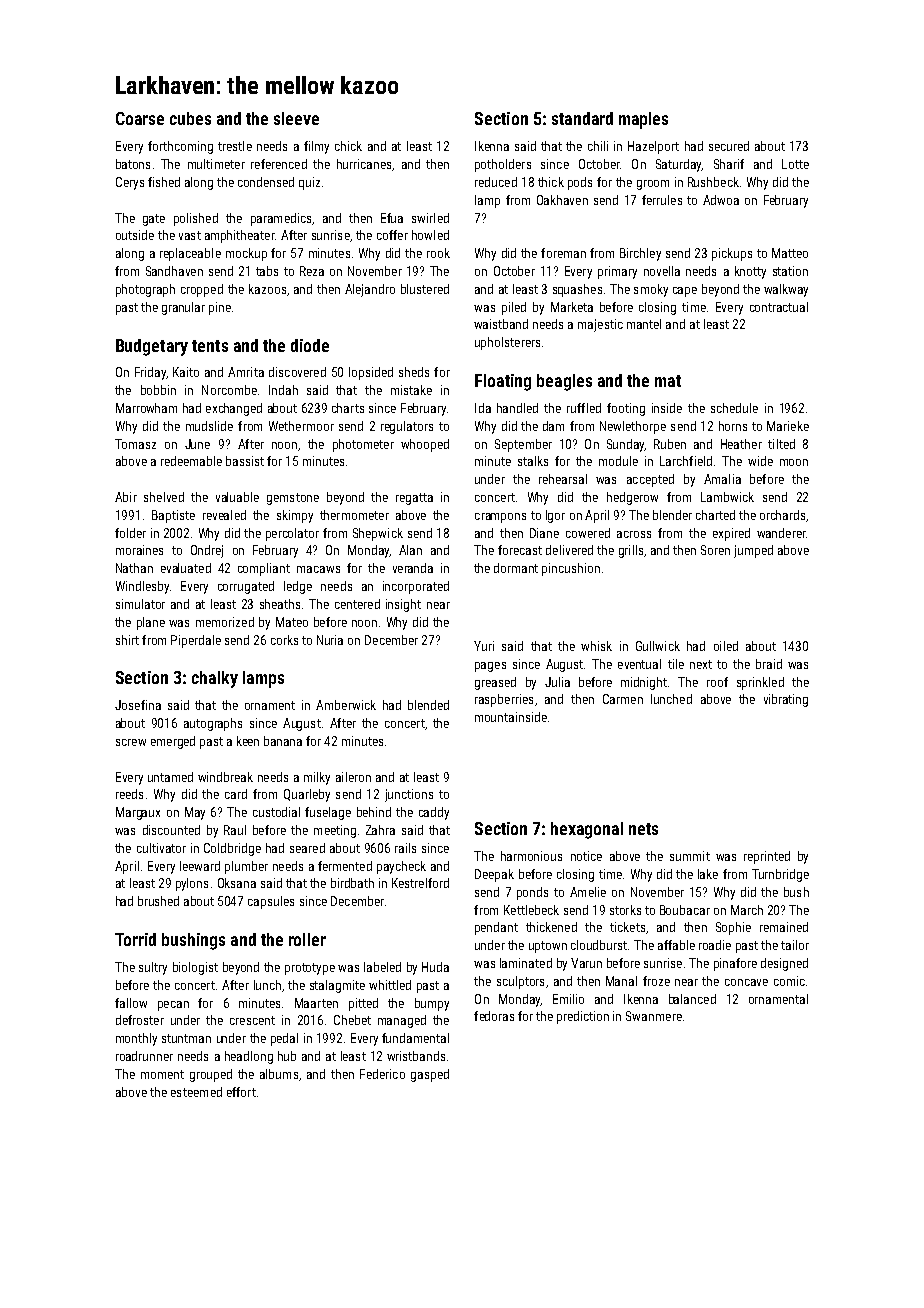 The height and width of the document is (1308, 924). What do you see at coordinates (721, 200) in the document?
I see `Adwoa` at bounding box center [721, 200].
